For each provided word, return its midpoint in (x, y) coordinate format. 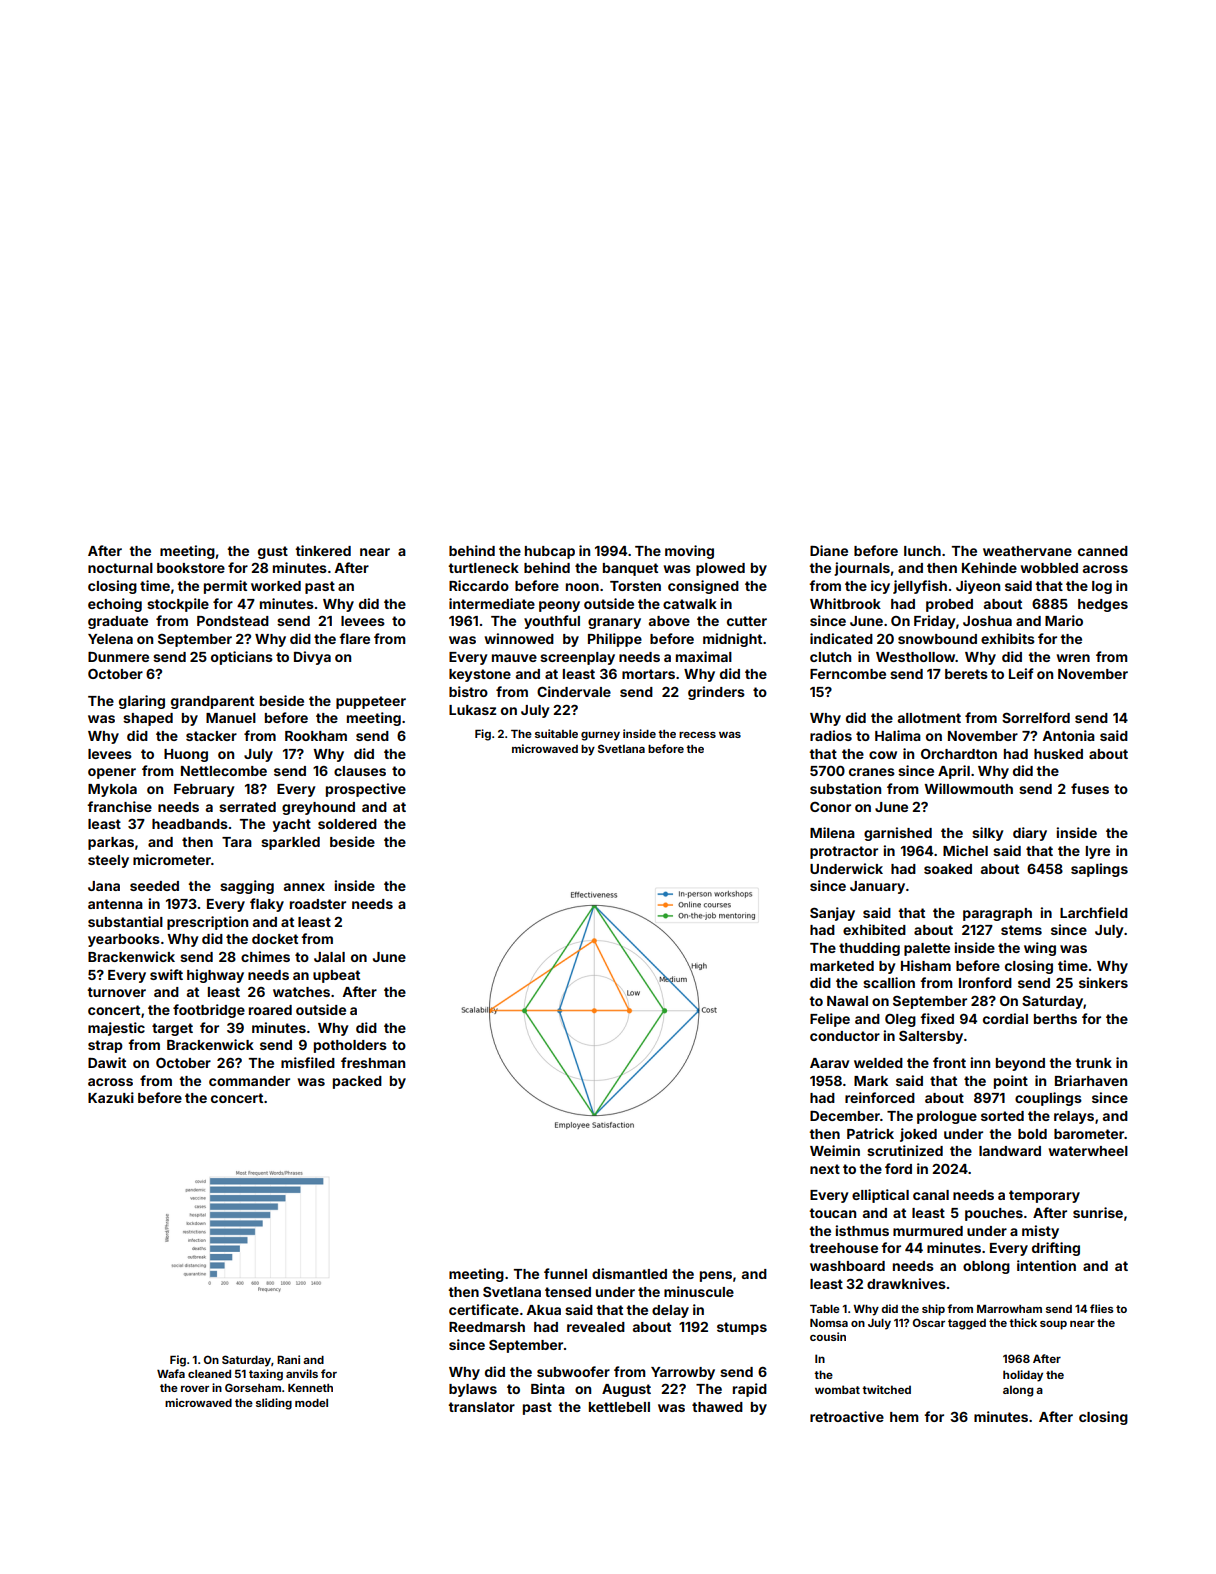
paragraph (997, 914)
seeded (154, 886)
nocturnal (120, 568)
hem (904, 1417)
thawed (717, 1407)
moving (689, 552)
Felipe (830, 1020)
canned (1103, 551)
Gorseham (253, 1387)
